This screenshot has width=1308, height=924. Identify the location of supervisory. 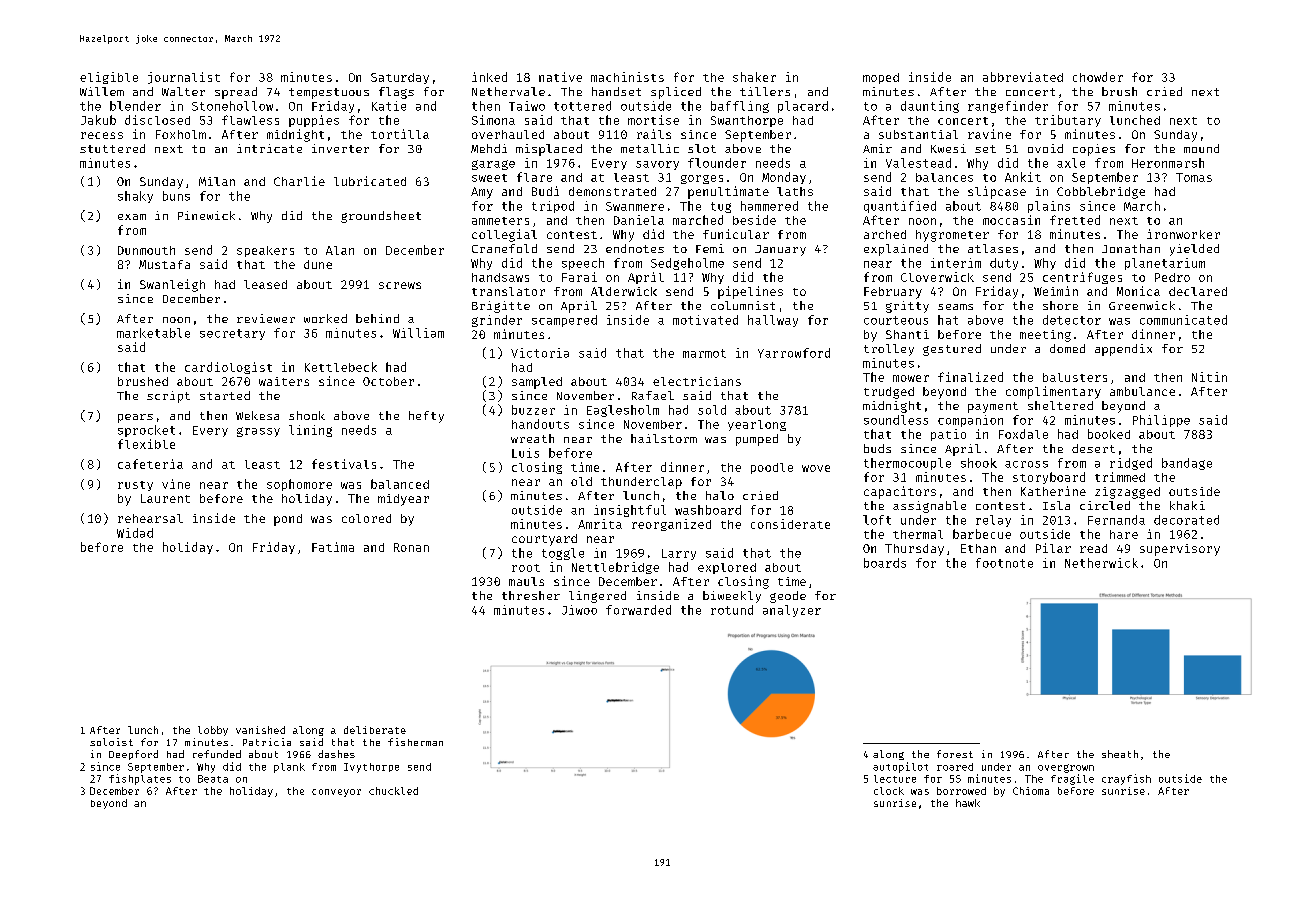
(1180, 550).
